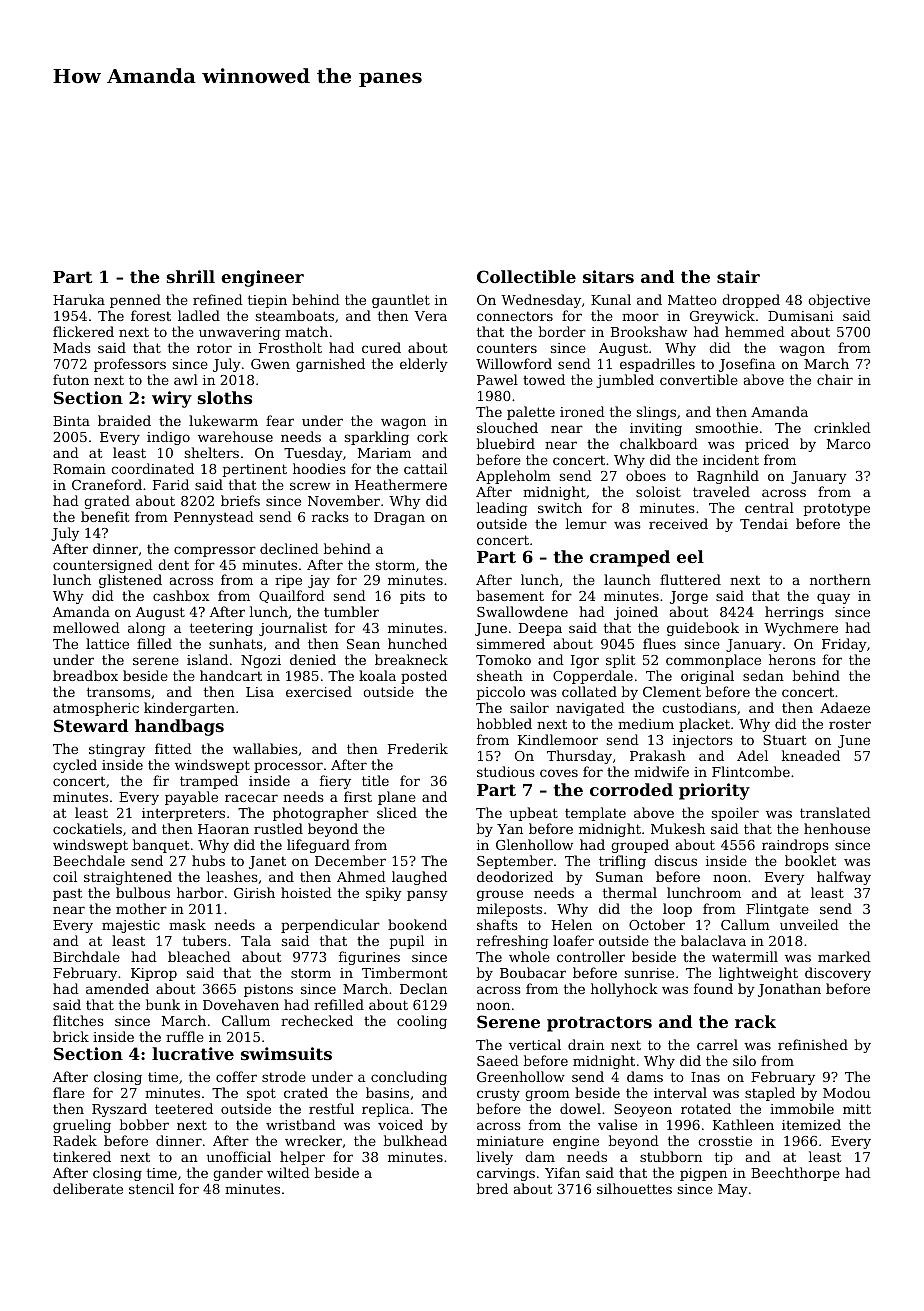 The width and height of the screenshot is (924, 1311). What do you see at coordinates (849, 444) in the screenshot?
I see `Marco` at bounding box center [849, 444].
